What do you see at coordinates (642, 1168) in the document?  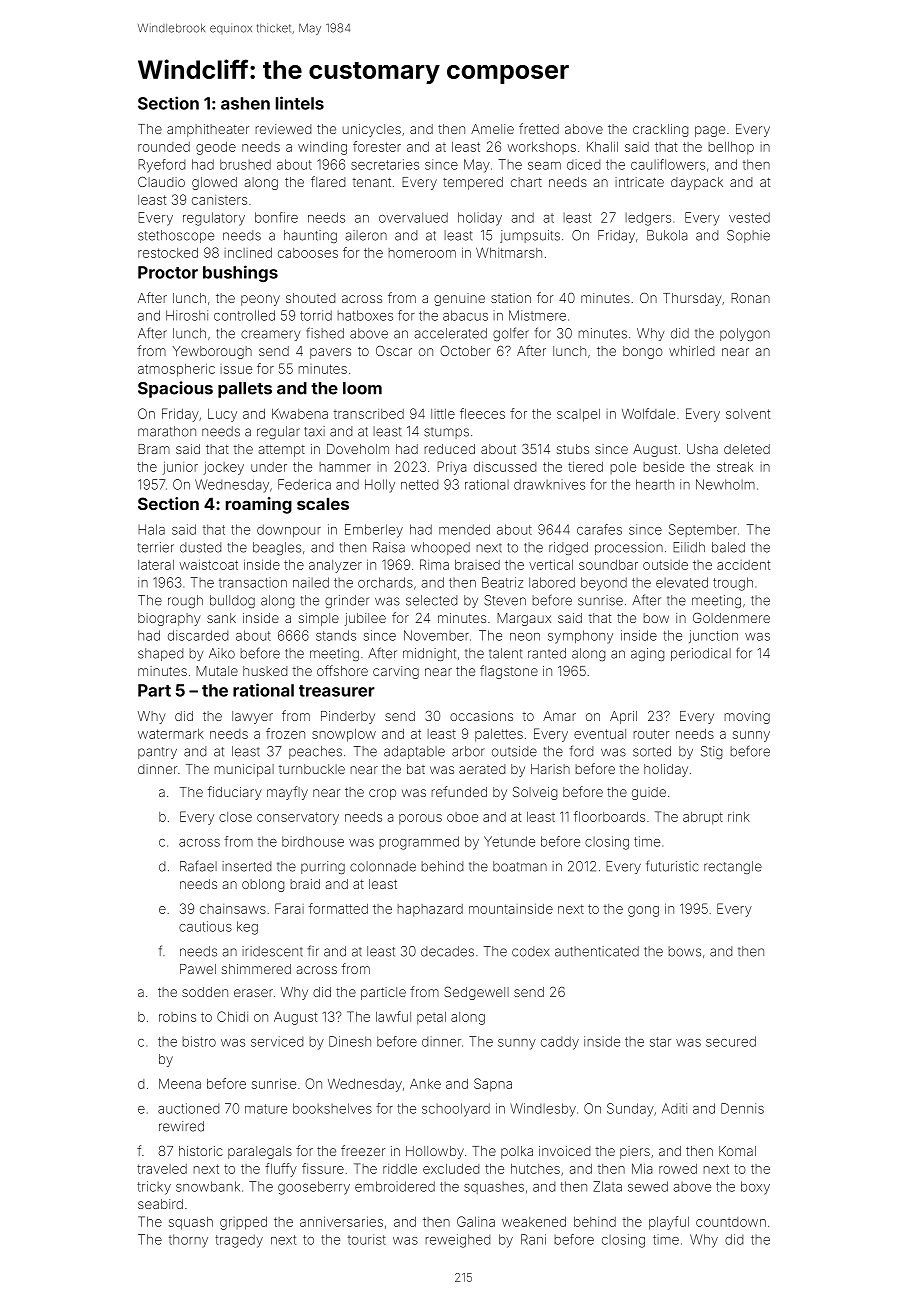 I see `Mia` at bounding box center [642, 1168].
